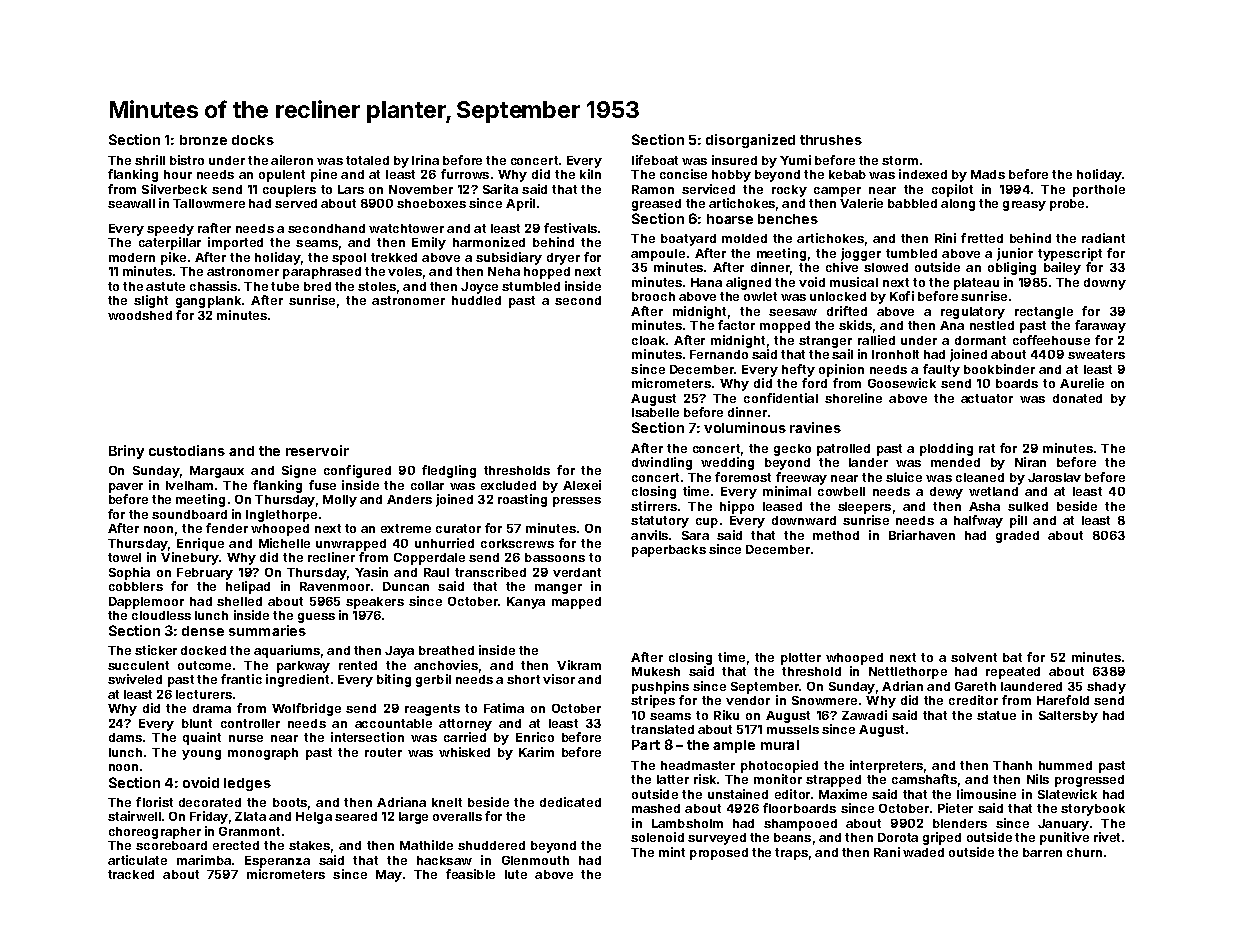  Describe the element at coordinates (648, 340) in the page. I see `cloak` at that location.
